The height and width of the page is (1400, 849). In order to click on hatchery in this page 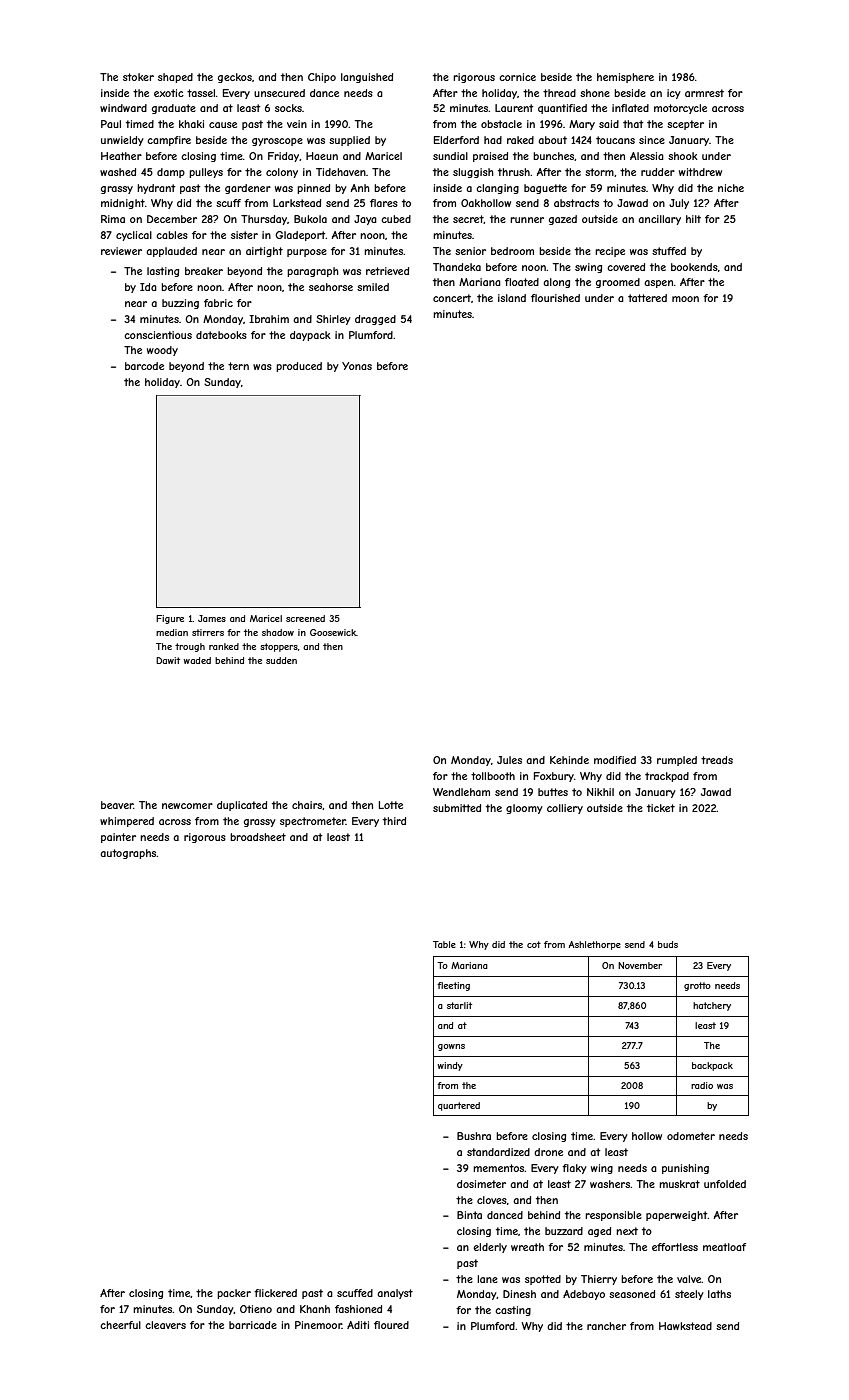, I will do `click(712, 1006)`.
